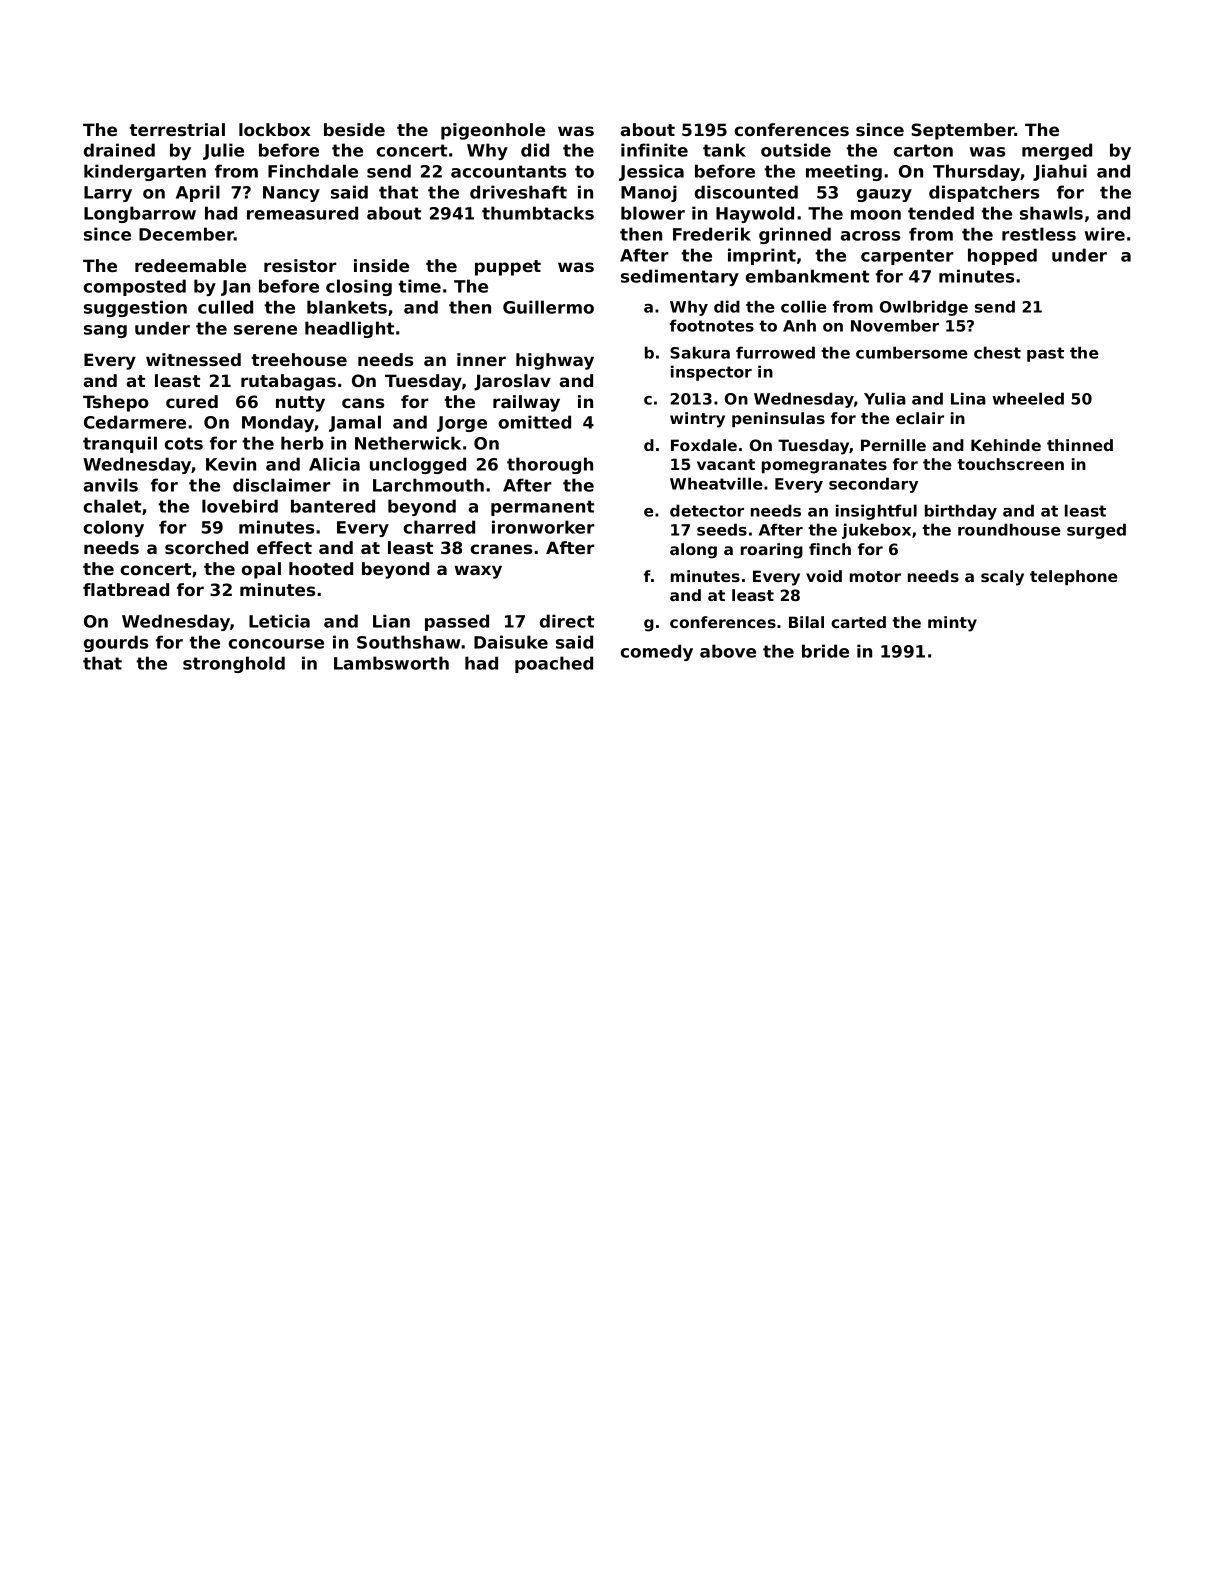 The image size is (1215, 1572). I want to click on hooted, so click(321, 568).
